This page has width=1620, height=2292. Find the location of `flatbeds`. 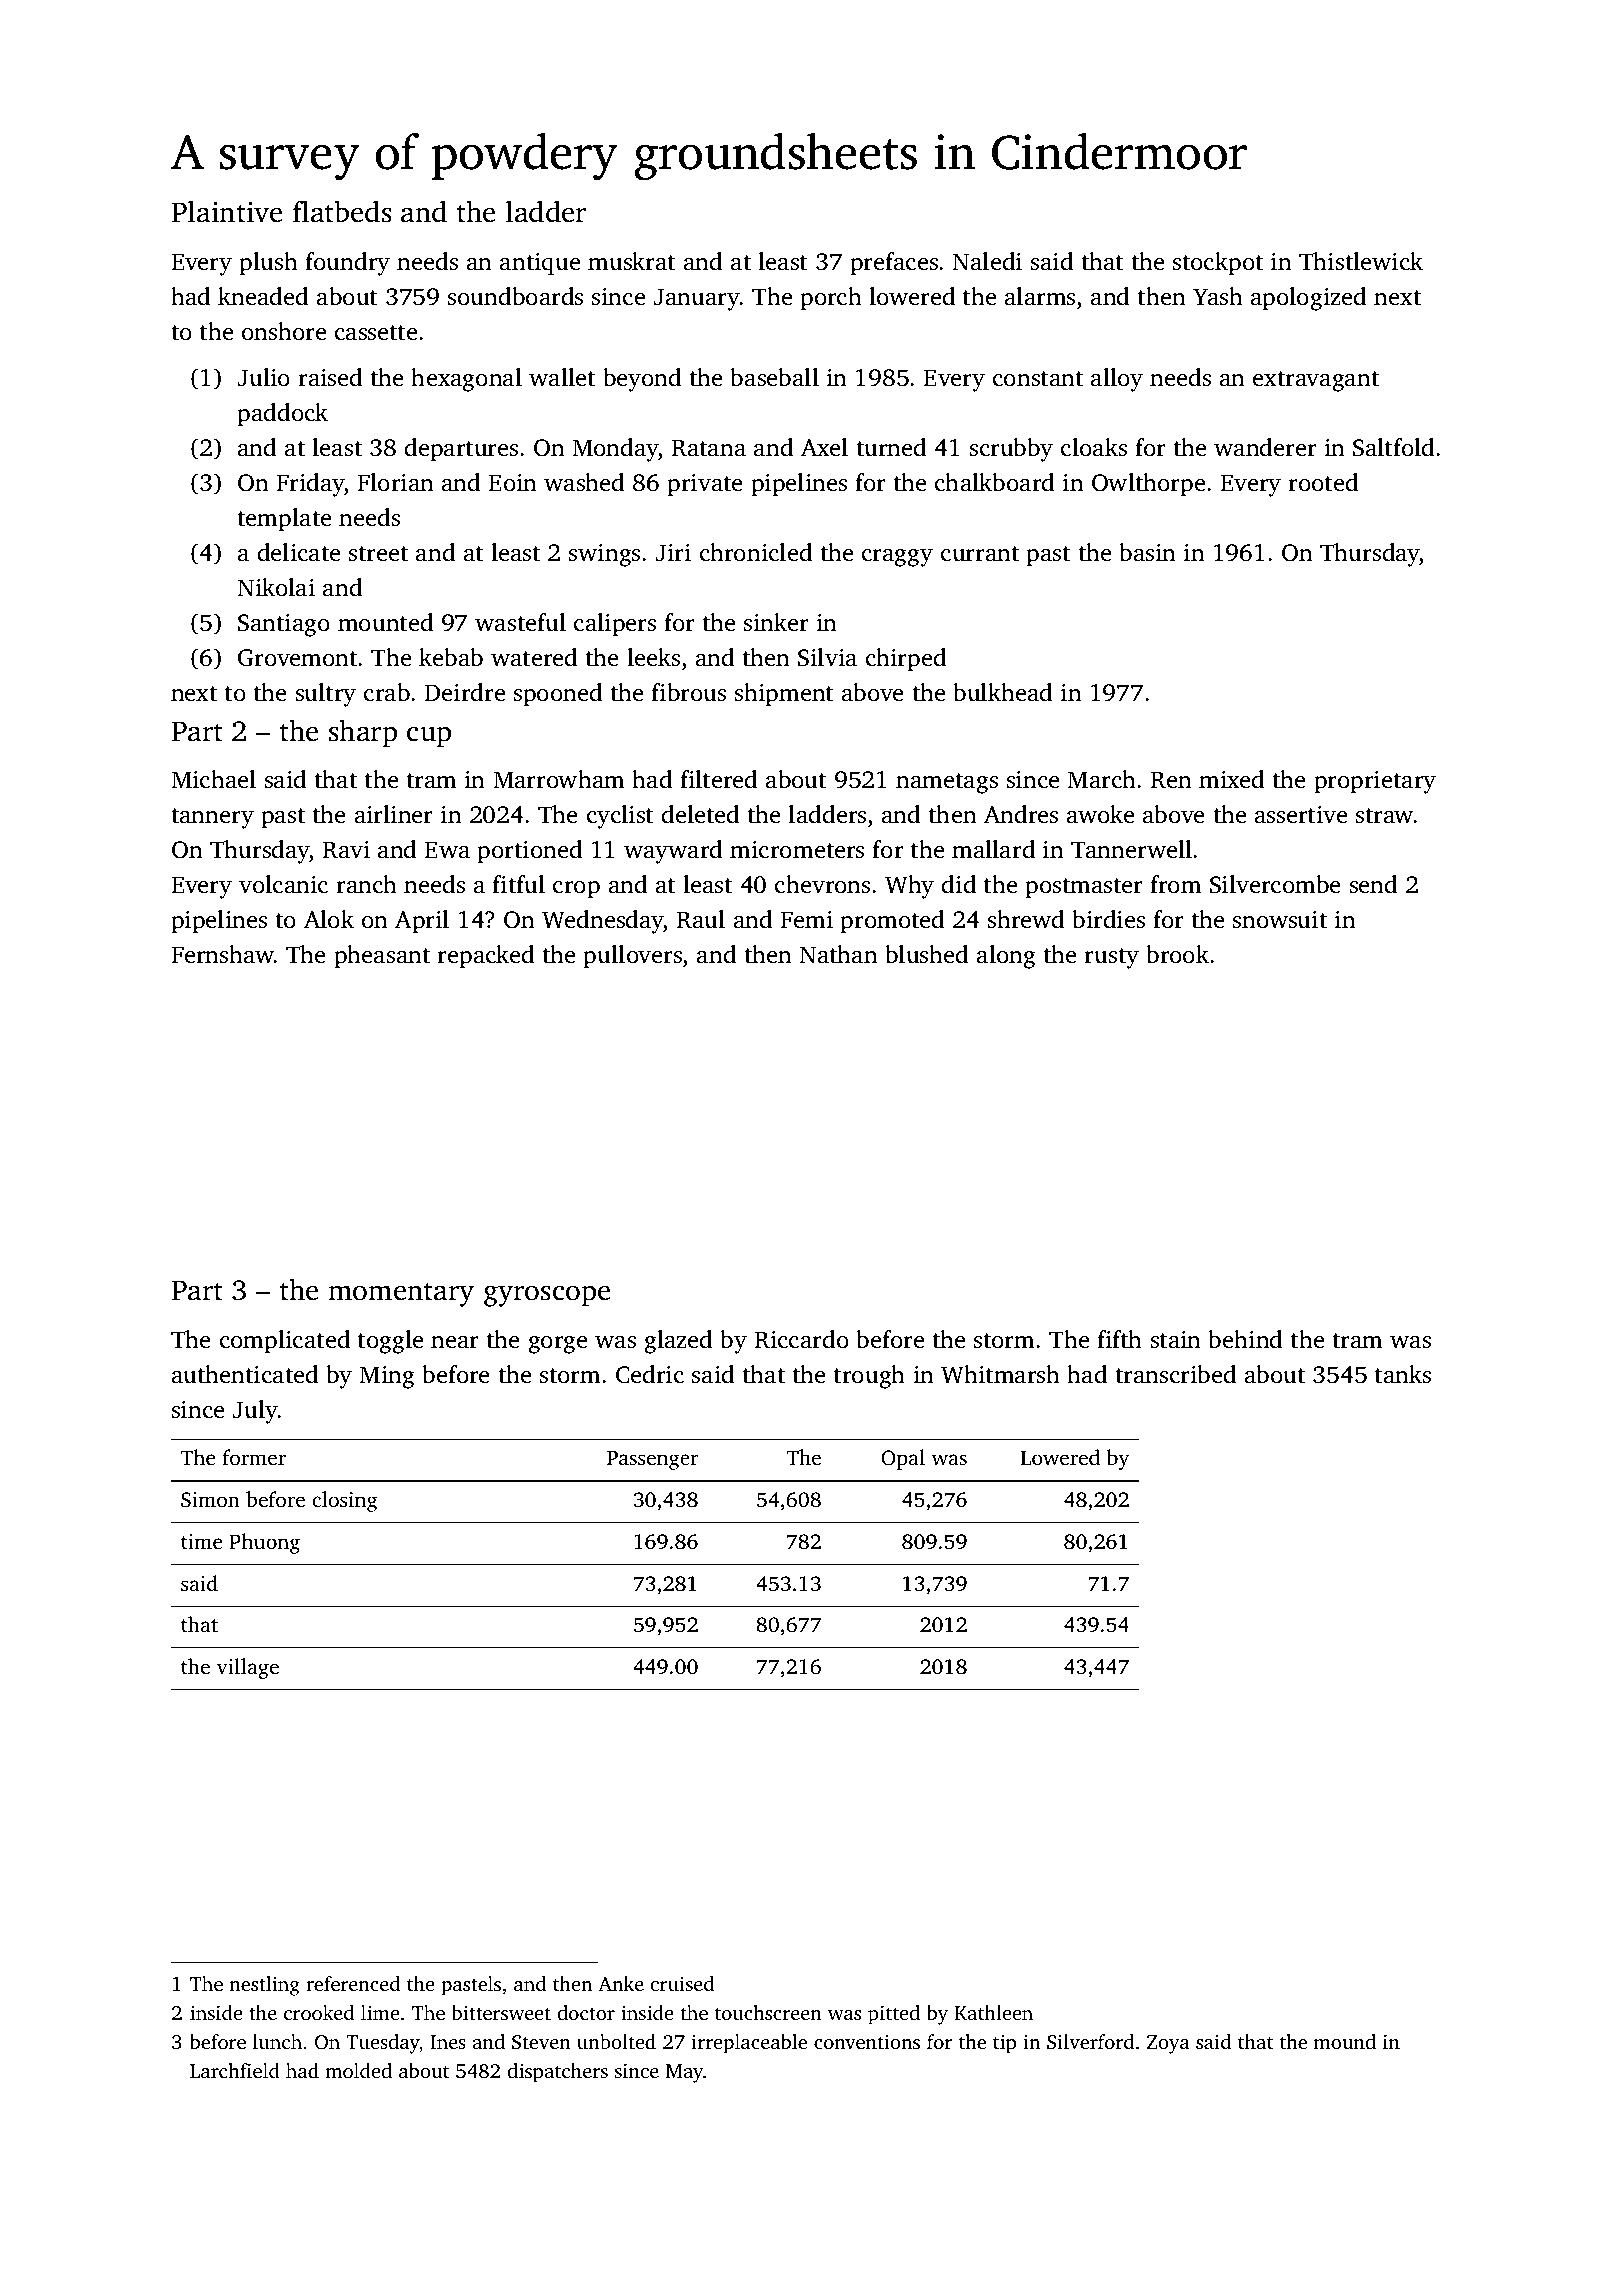

flatbeds is located at coordinates (342, 211).
